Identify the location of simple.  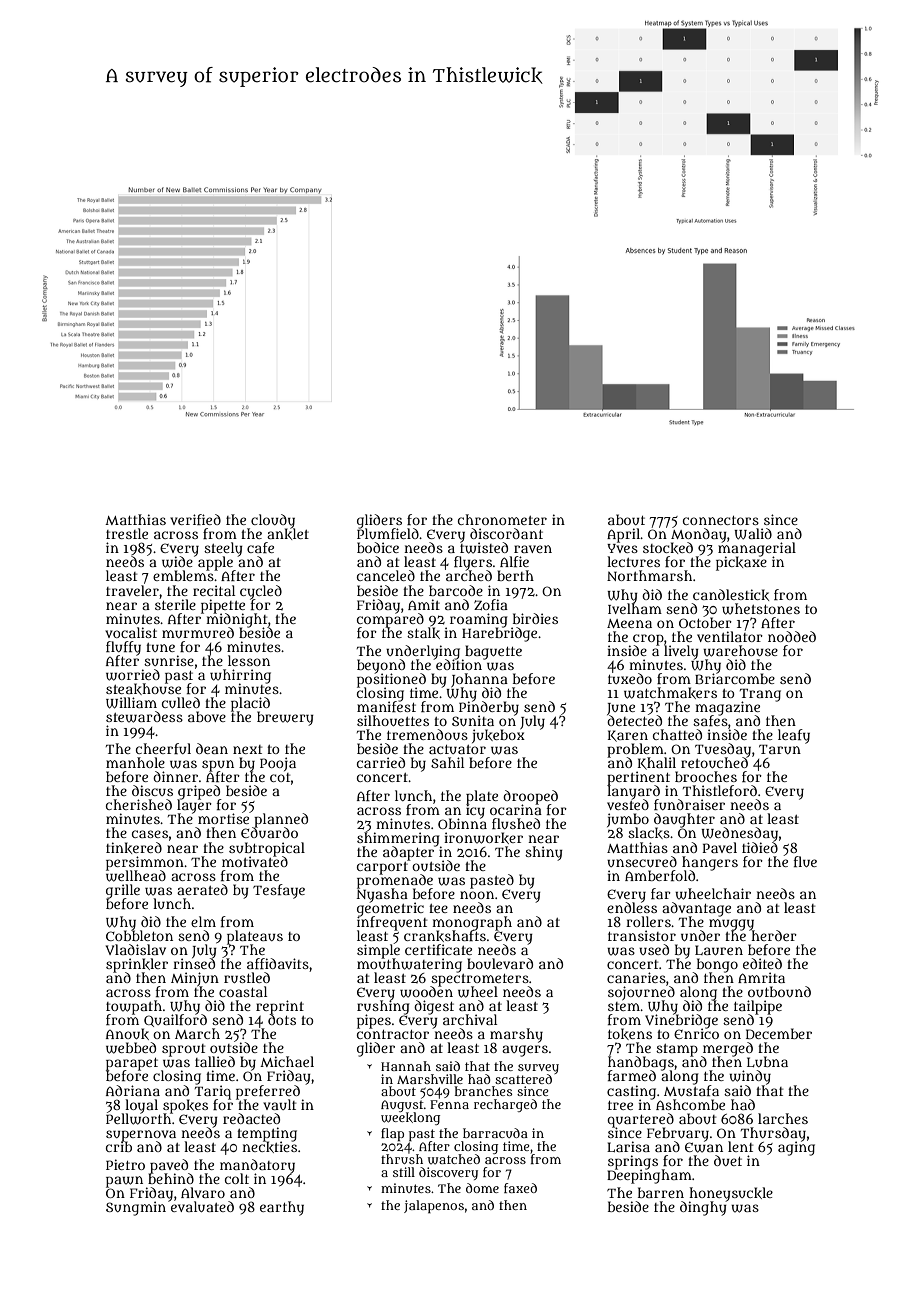
(378, 951).
